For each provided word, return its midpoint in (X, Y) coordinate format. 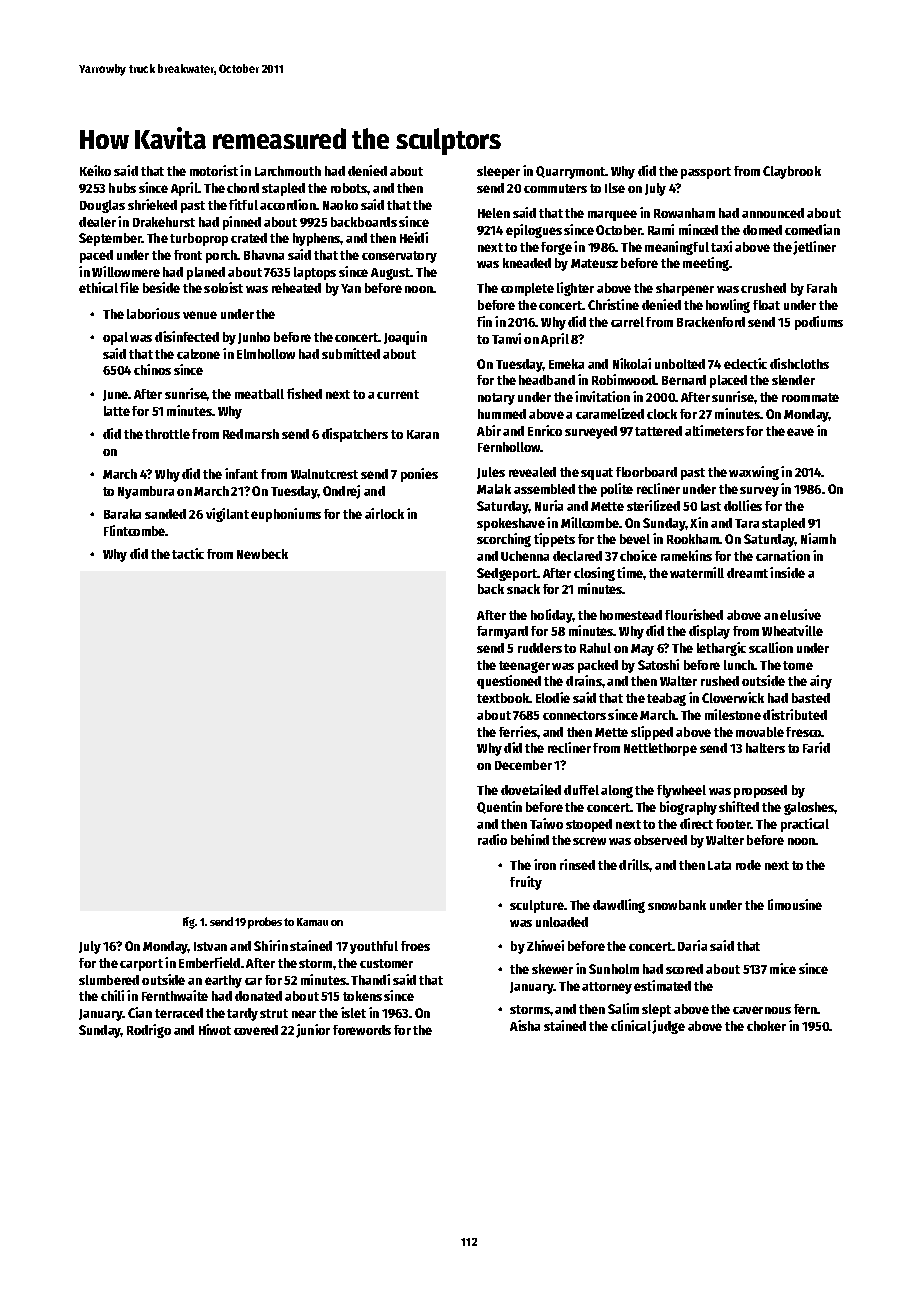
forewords (362, 1030)
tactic (188, 553)
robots (349, 188)
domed (762, 230)
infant (241, 473)
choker (766, 1026)
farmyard (502, 632)
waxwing (754, 473)
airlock (384, 513)
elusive (800, 614)
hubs (122, 188)
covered (256, 1030)
